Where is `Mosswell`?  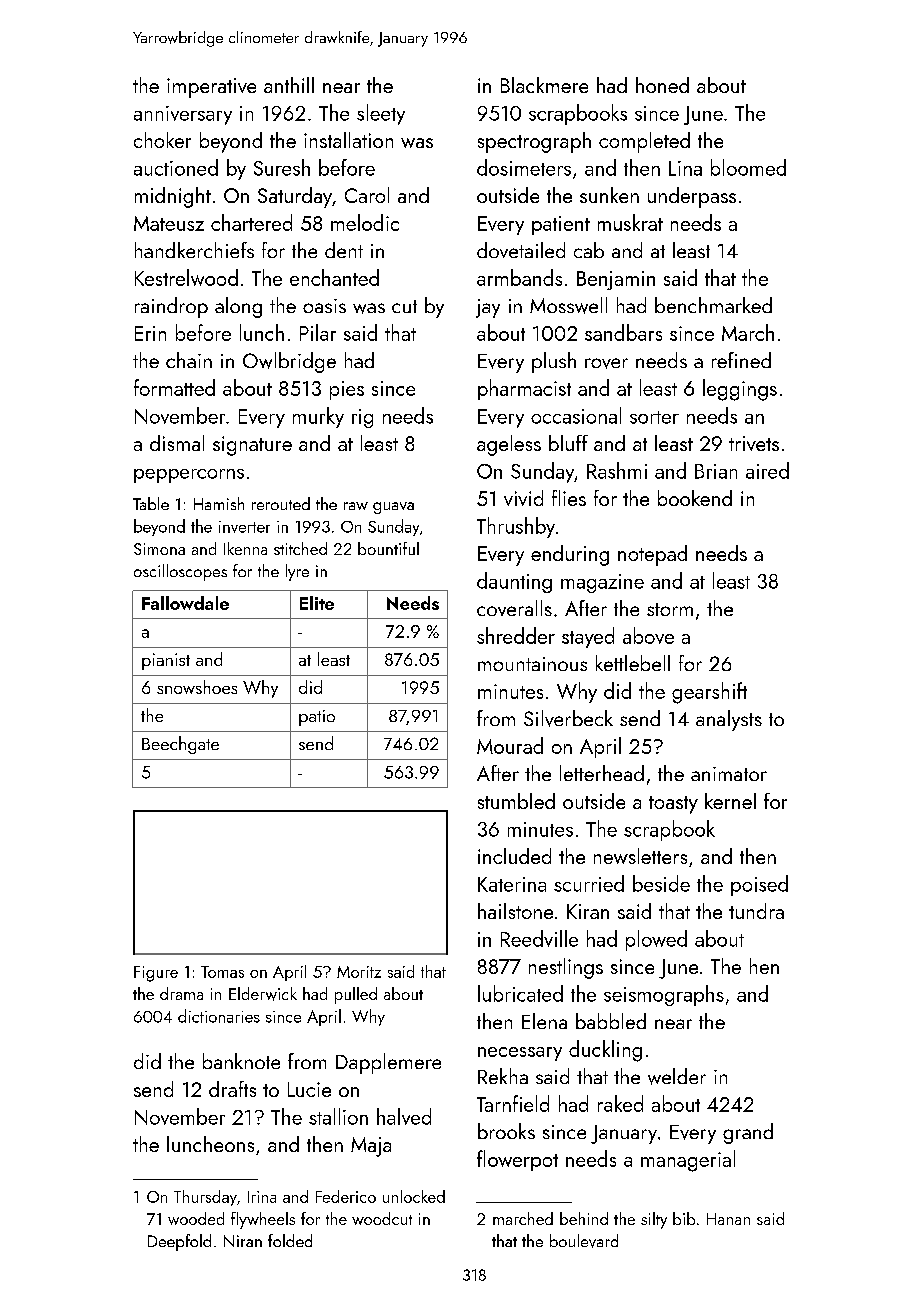
Mosswell is located at coordinates (568, 305).
